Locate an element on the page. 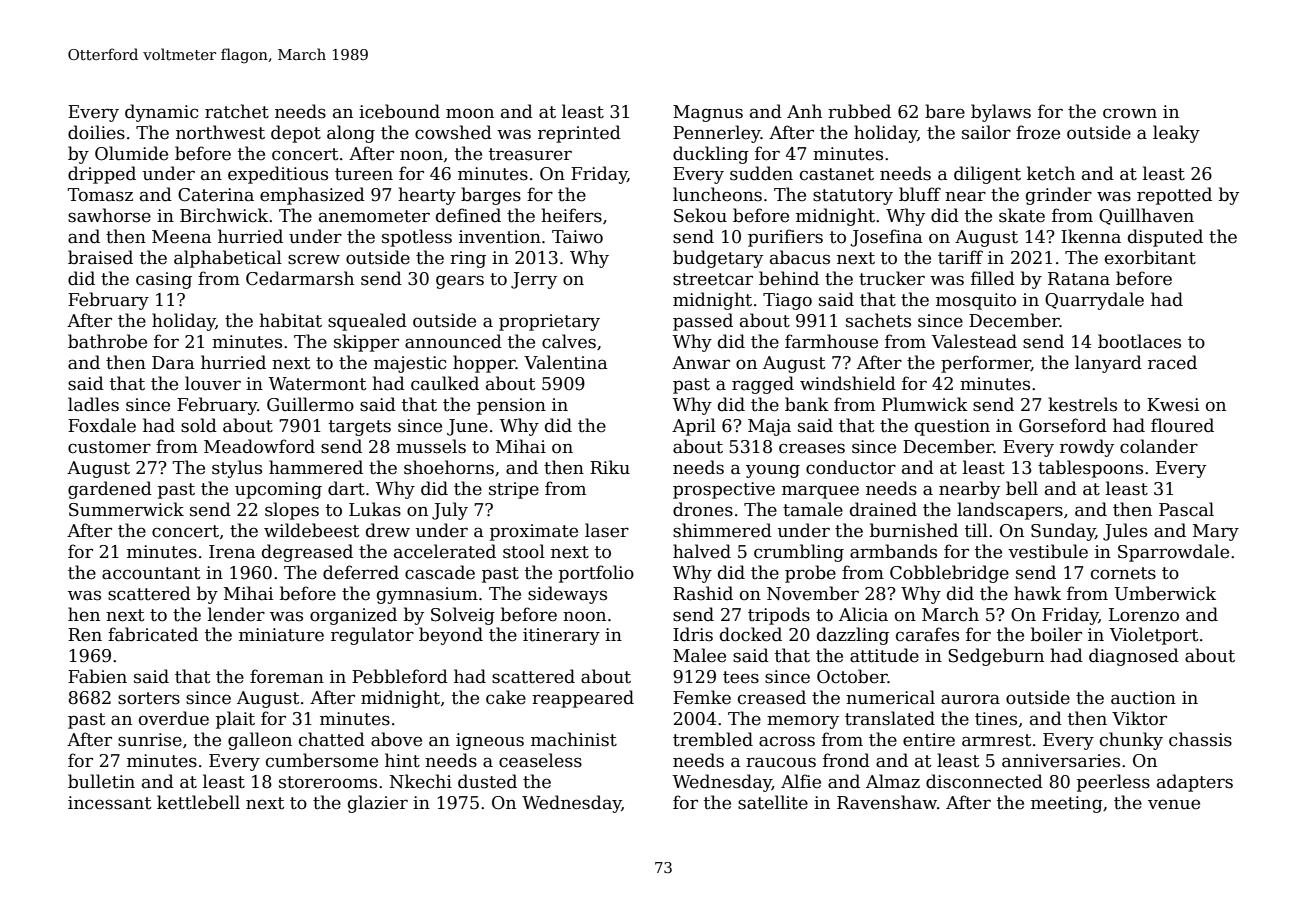  Magnus is located at coordinates (708, 113).
